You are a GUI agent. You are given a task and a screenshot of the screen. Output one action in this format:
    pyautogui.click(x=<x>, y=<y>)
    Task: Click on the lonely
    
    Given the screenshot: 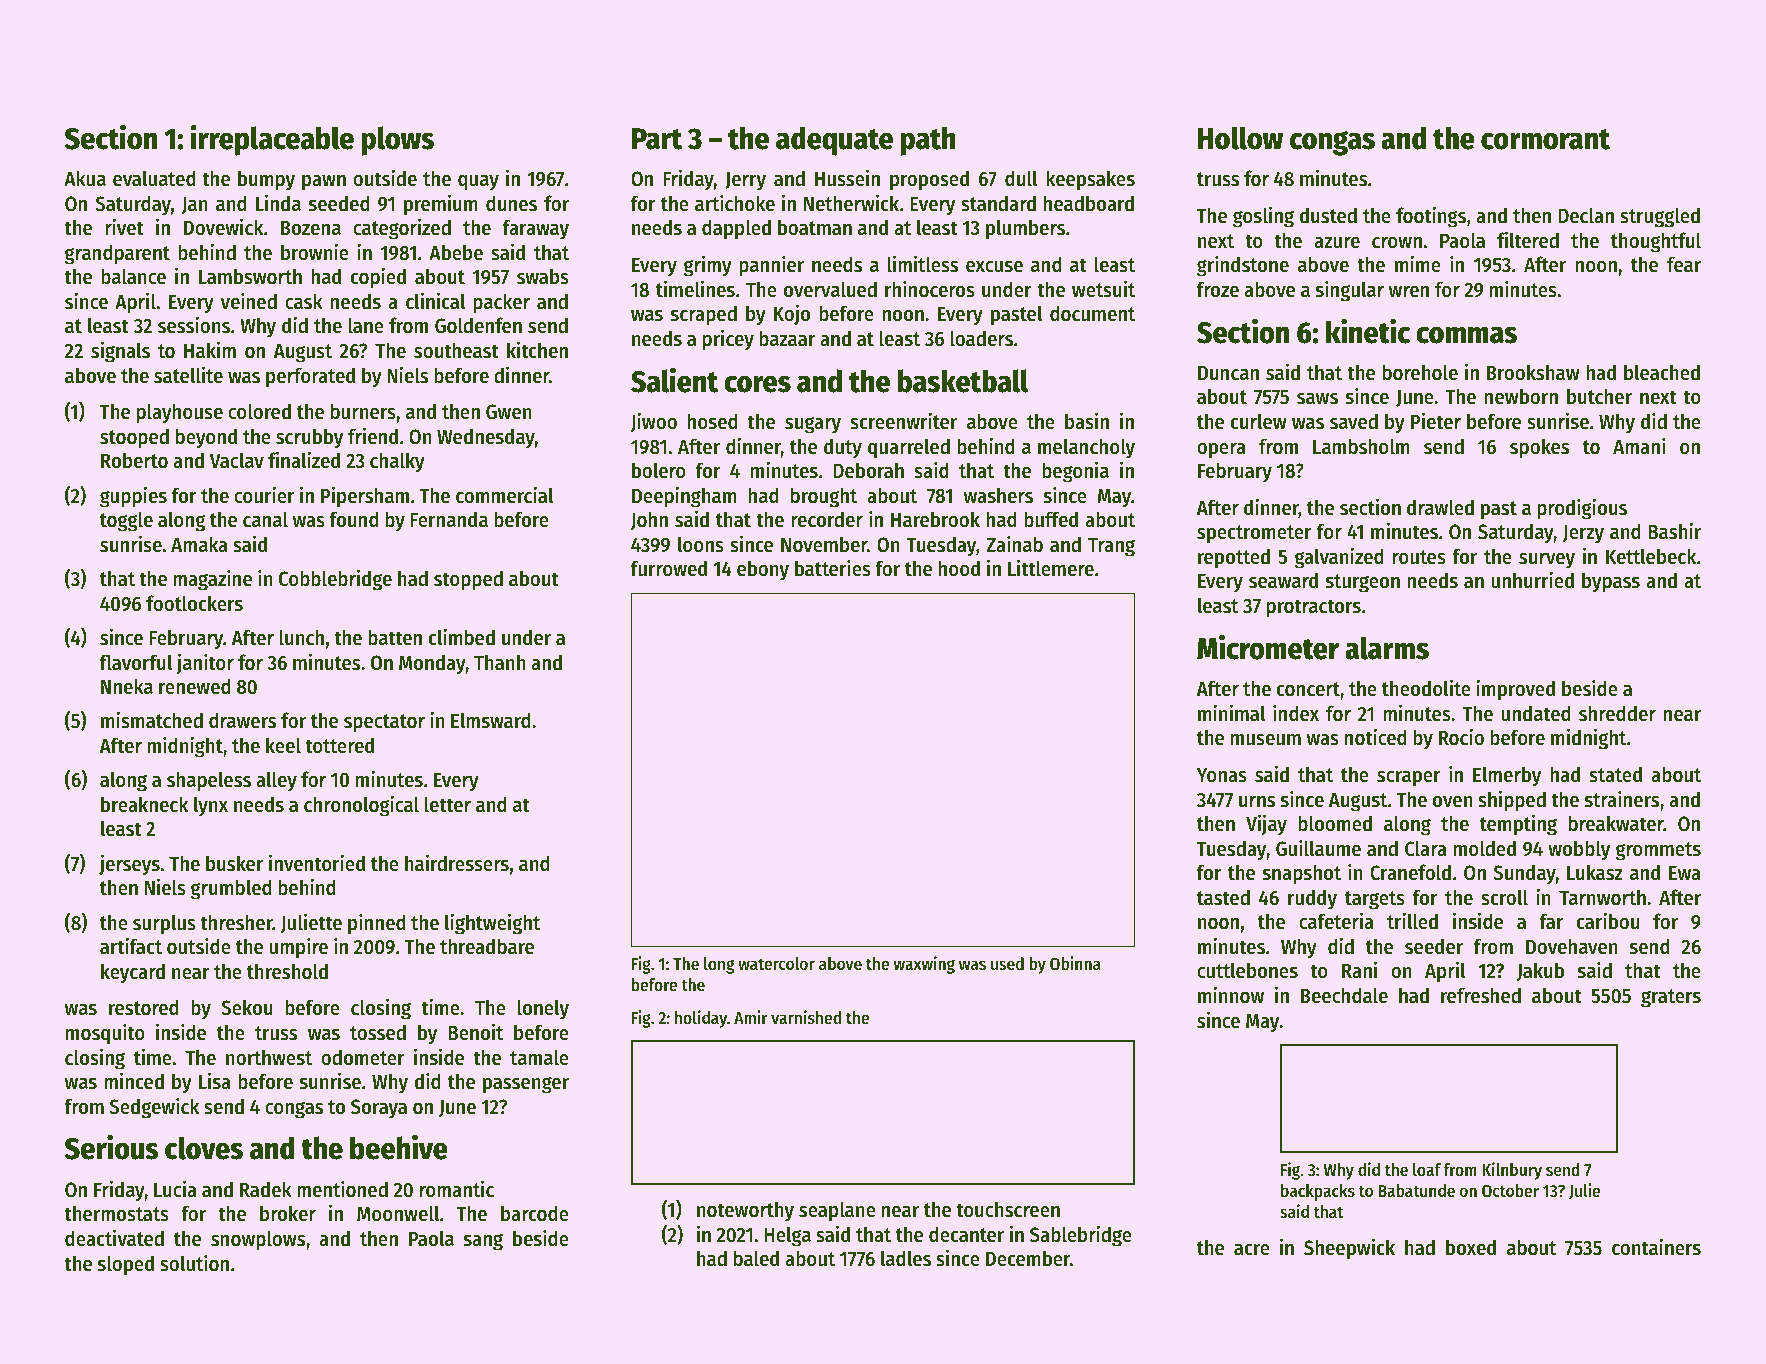 What is the action you would take?
    pyautogui.click(x=543, y=1009)
